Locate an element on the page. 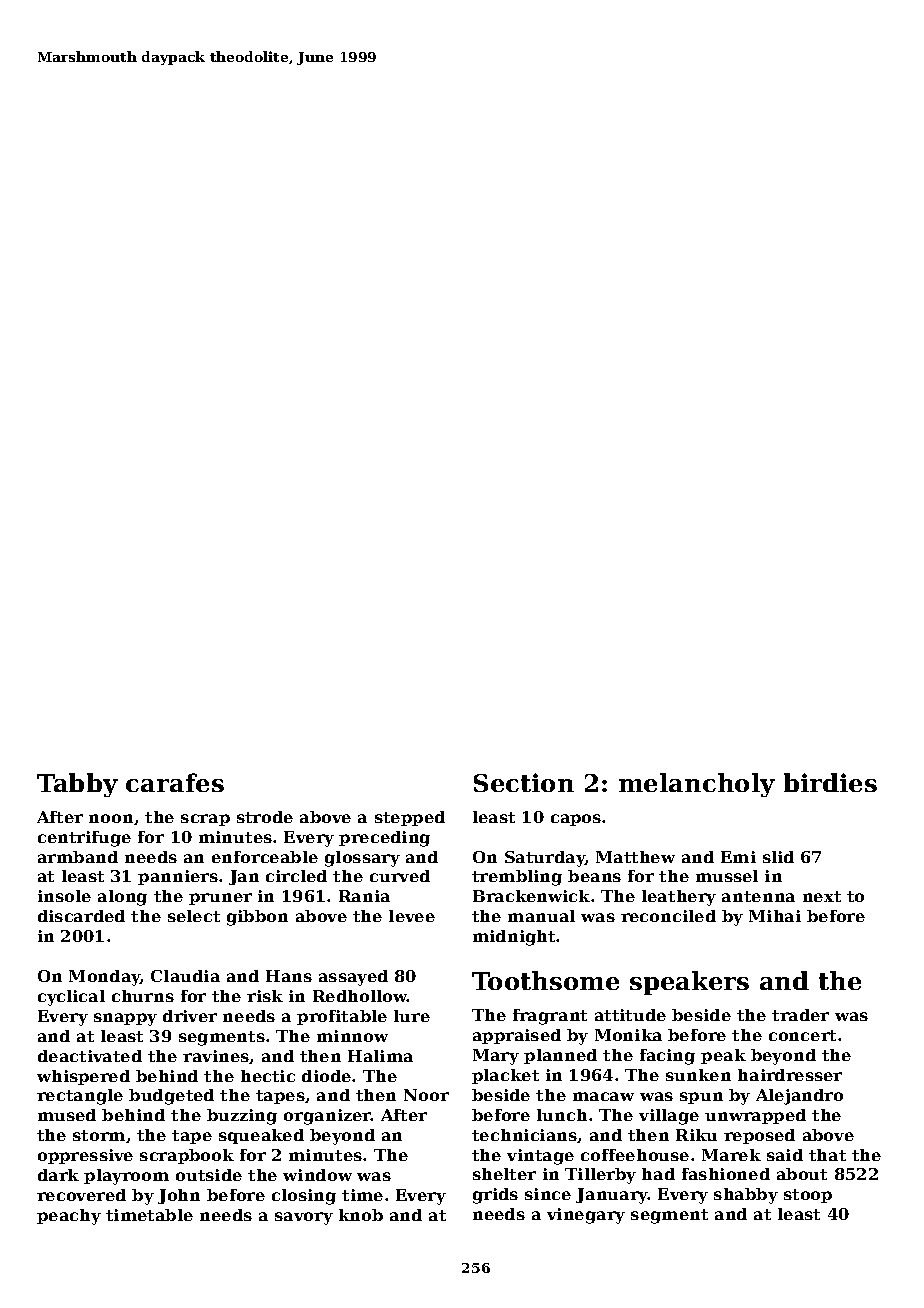 Image resolution: width=924 pixels, height=1308 pixels. vinegary is located at coordinates (586, 1216).
